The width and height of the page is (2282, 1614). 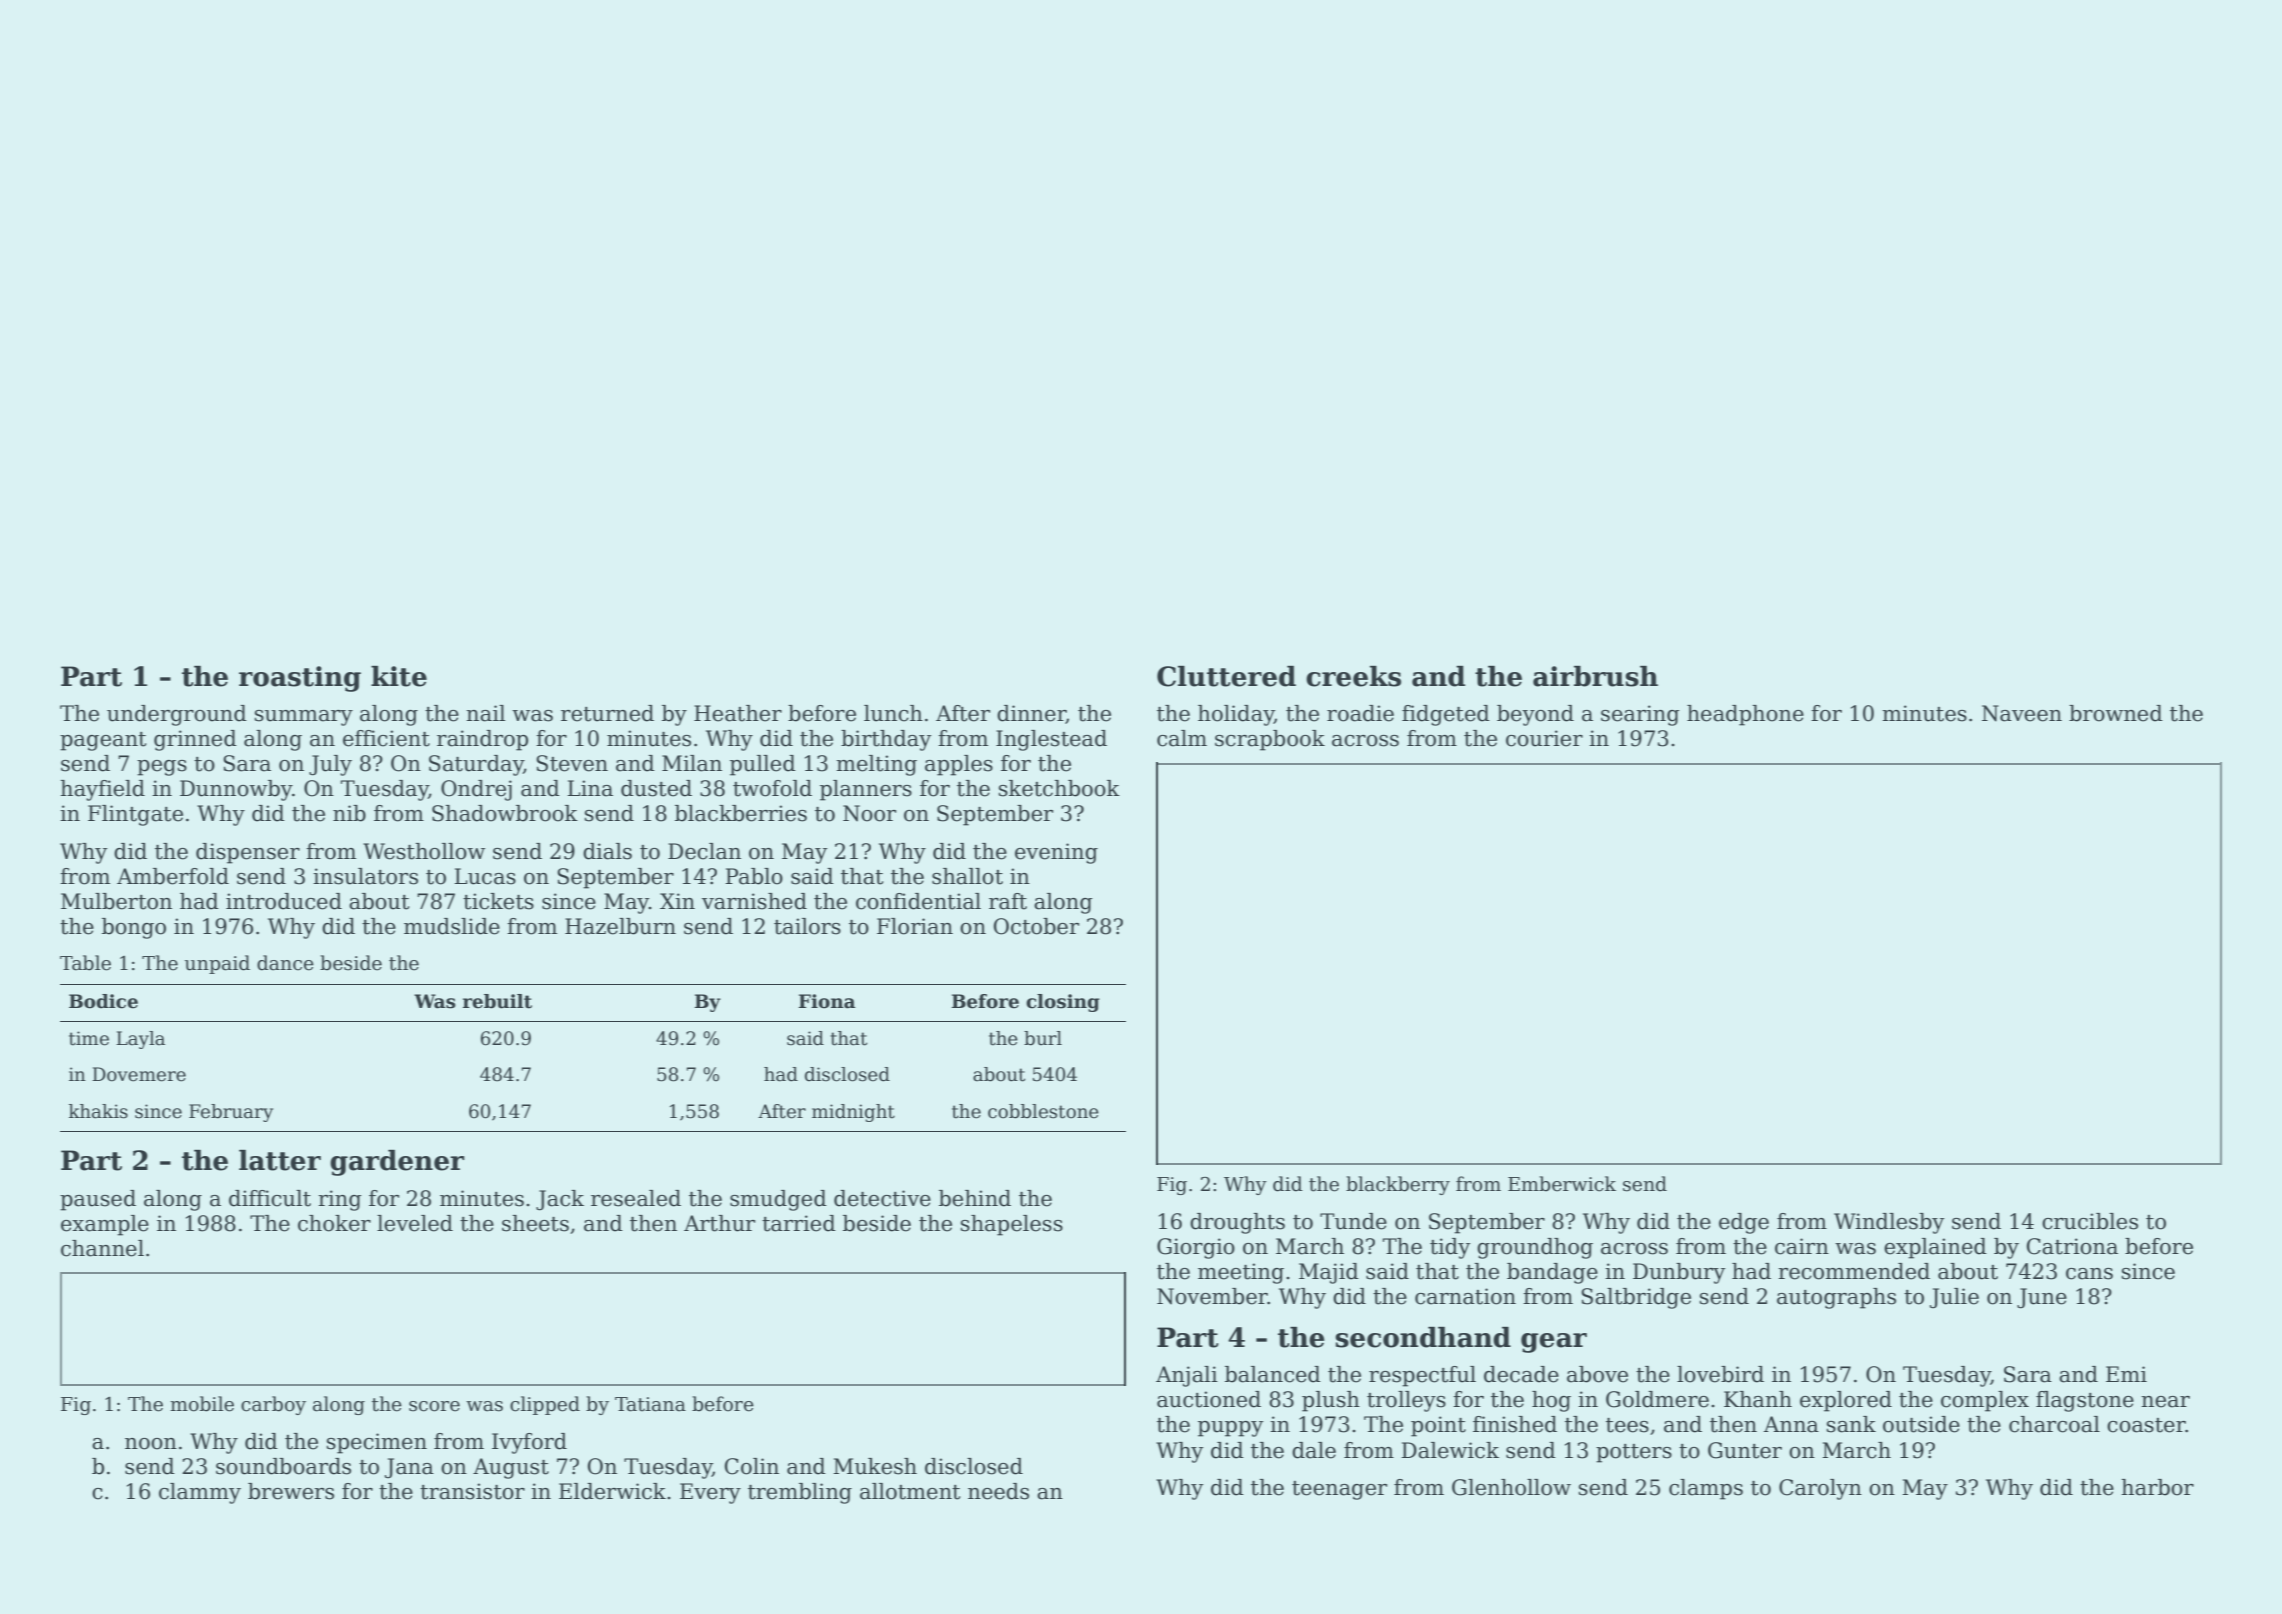 I want to click on Flintgate, so click(x=135, y=815).
